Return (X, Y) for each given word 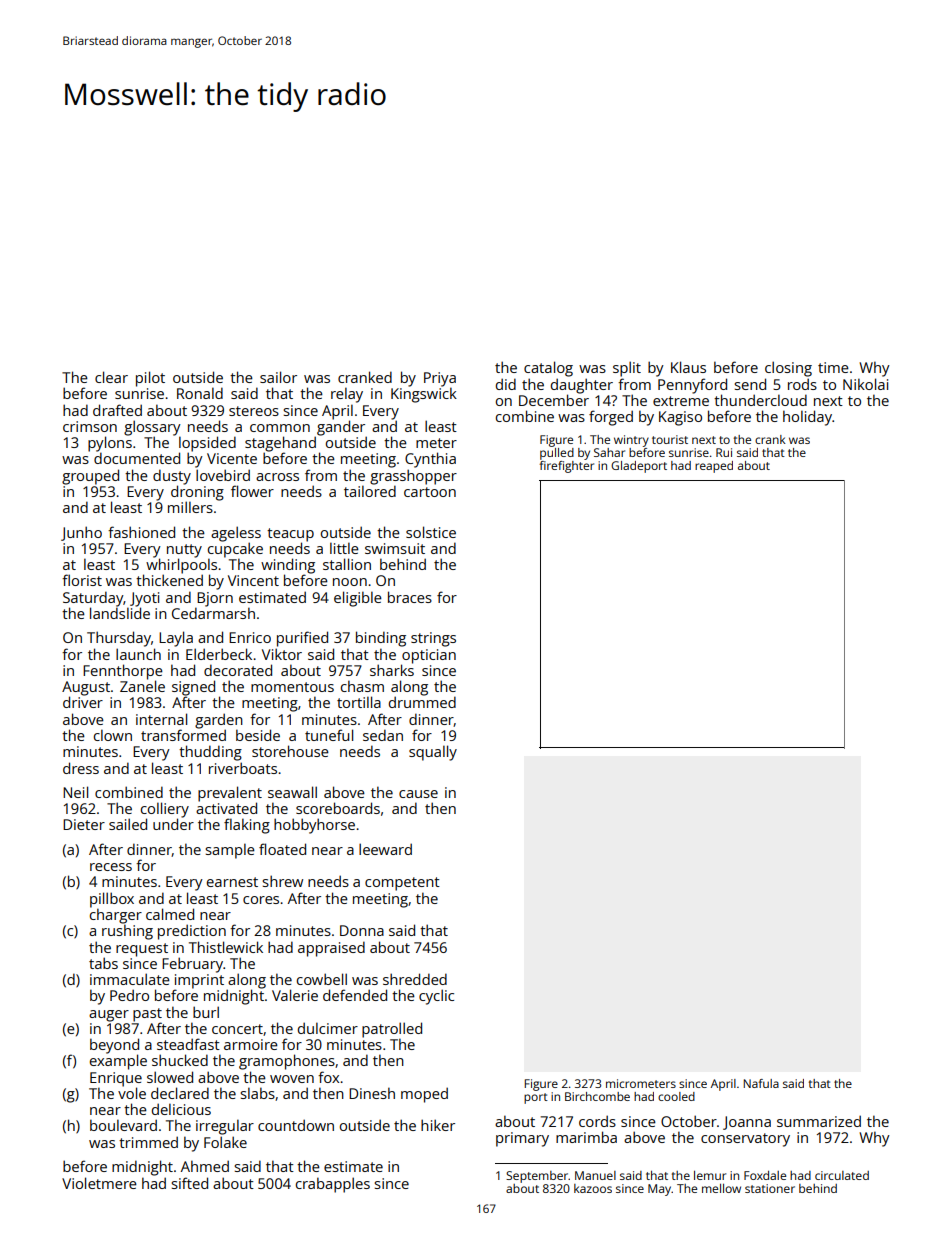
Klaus (688, 367)
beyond (114, 1046)
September (537, 1177)
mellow (721, 1188)
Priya (440, 379)
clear (111, 377)
